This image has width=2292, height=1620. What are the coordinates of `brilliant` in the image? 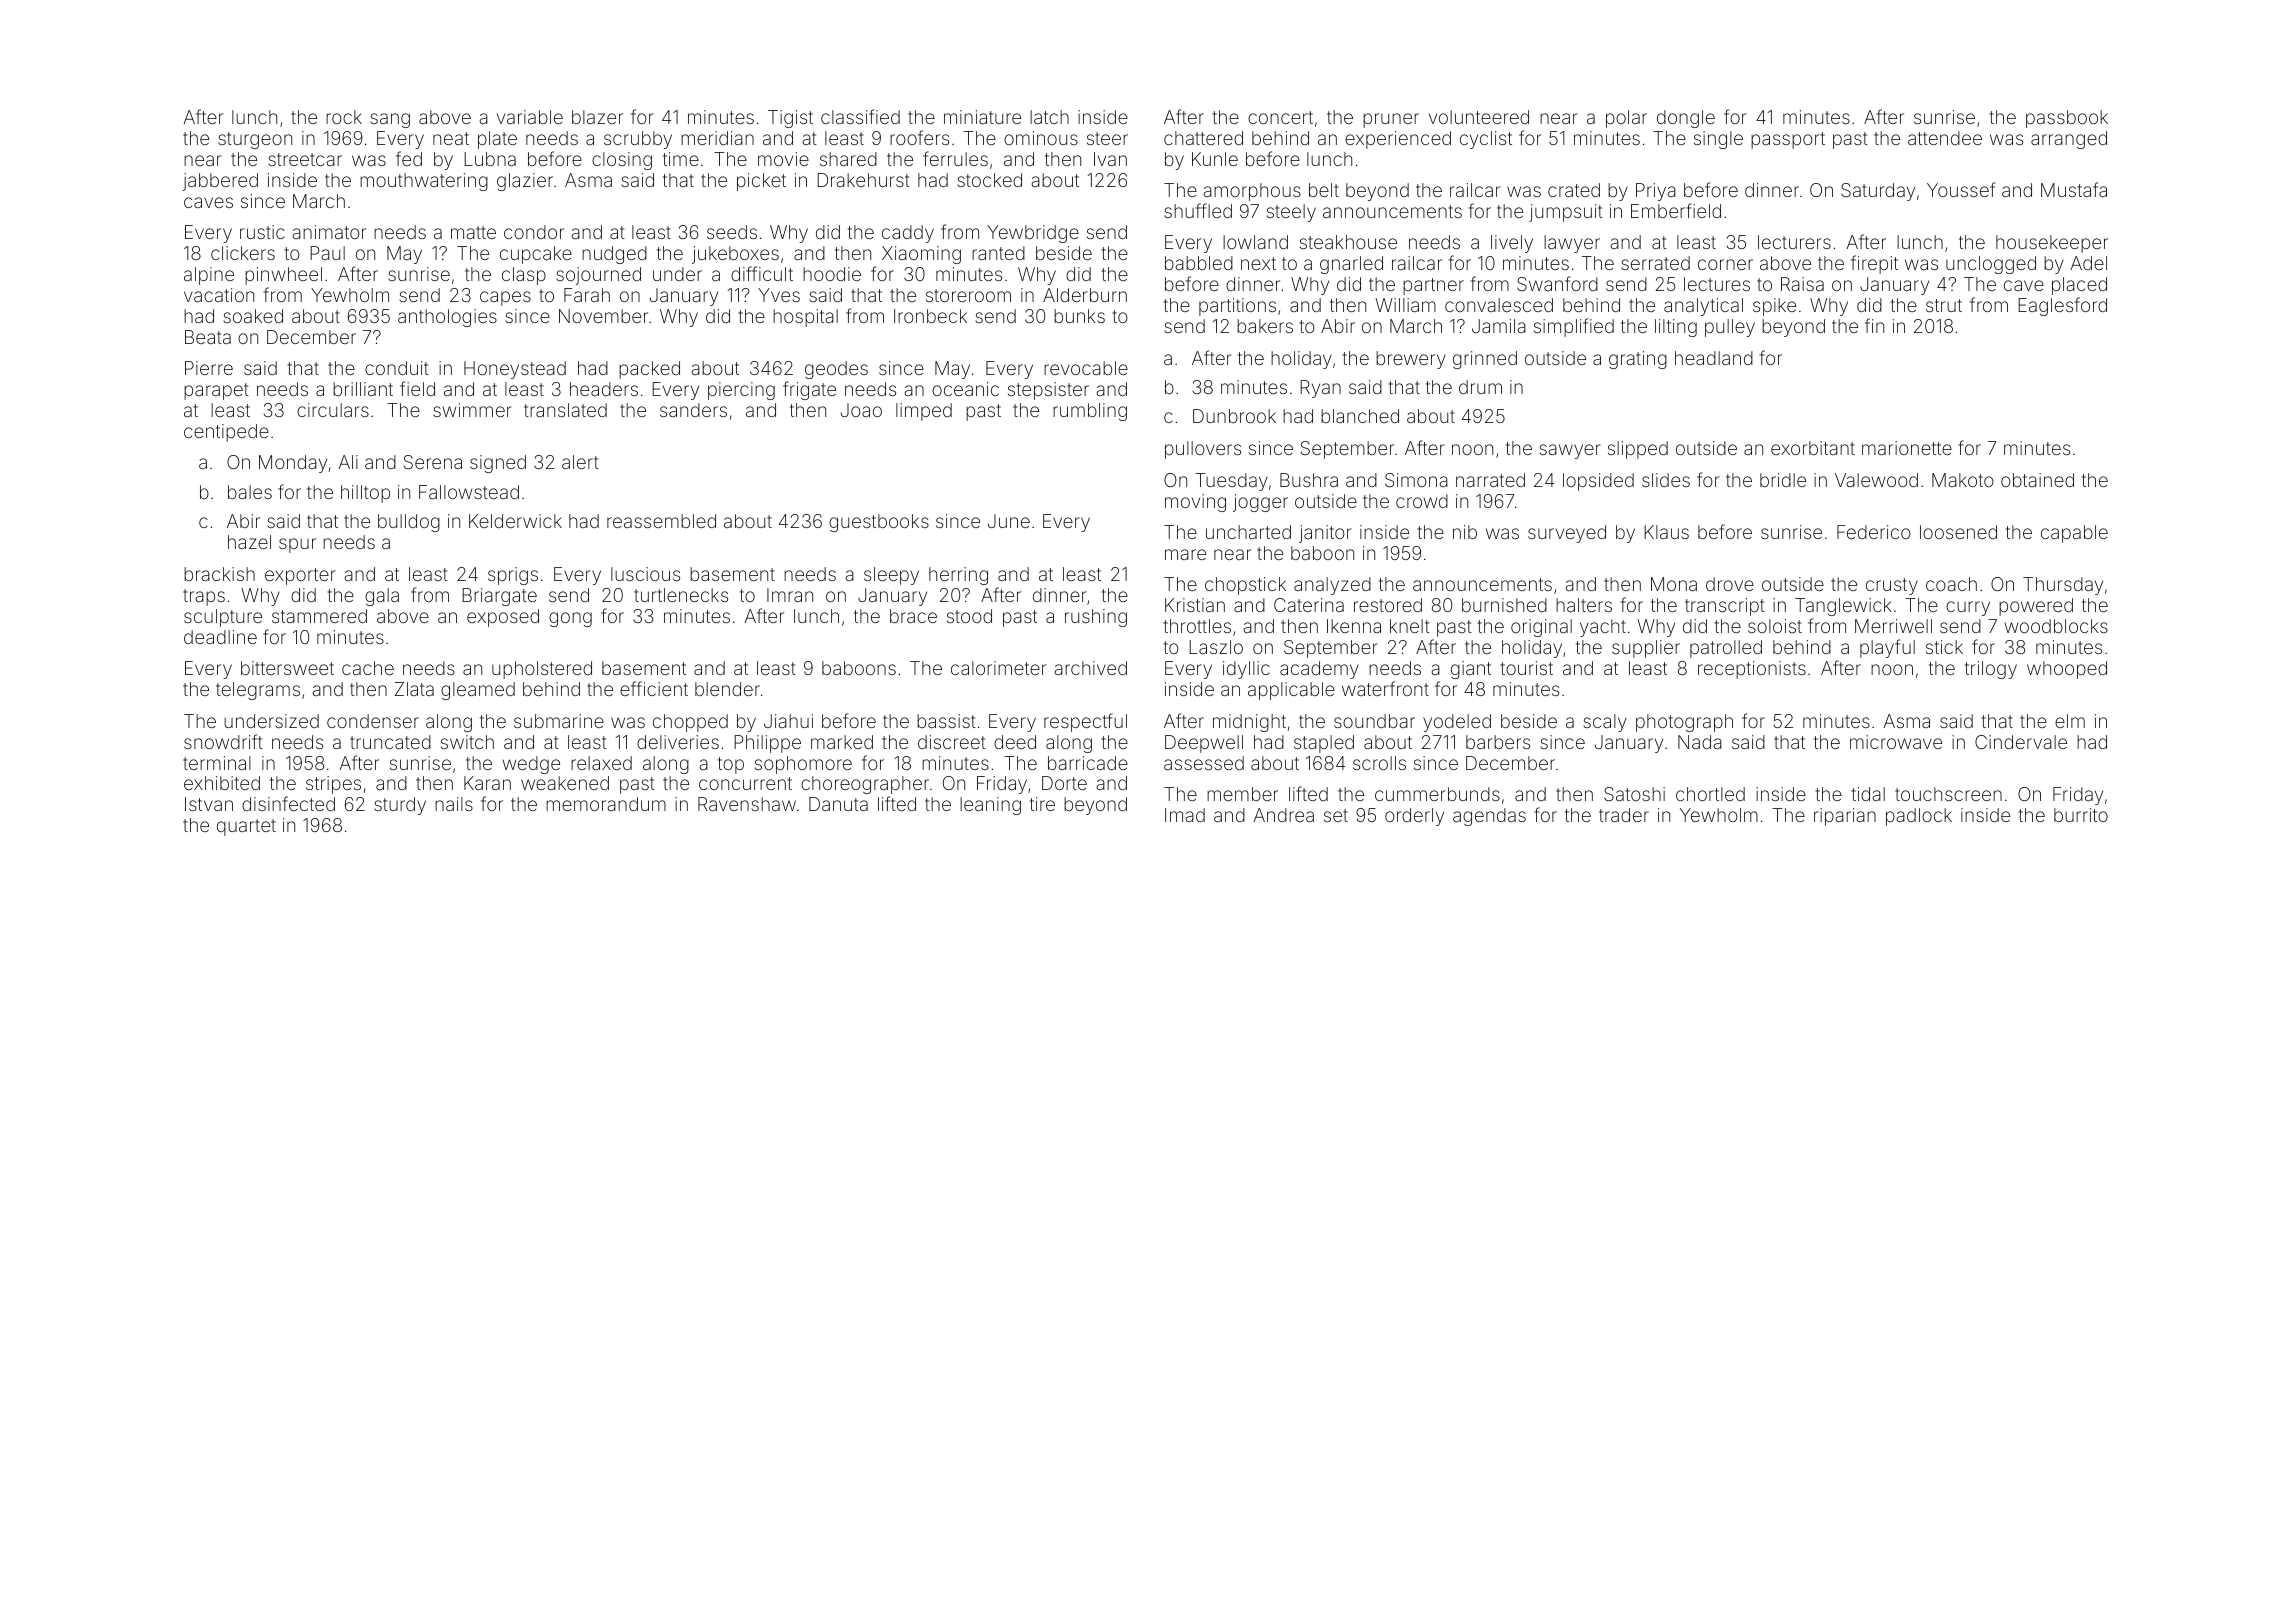 It's located at (363, 389).
